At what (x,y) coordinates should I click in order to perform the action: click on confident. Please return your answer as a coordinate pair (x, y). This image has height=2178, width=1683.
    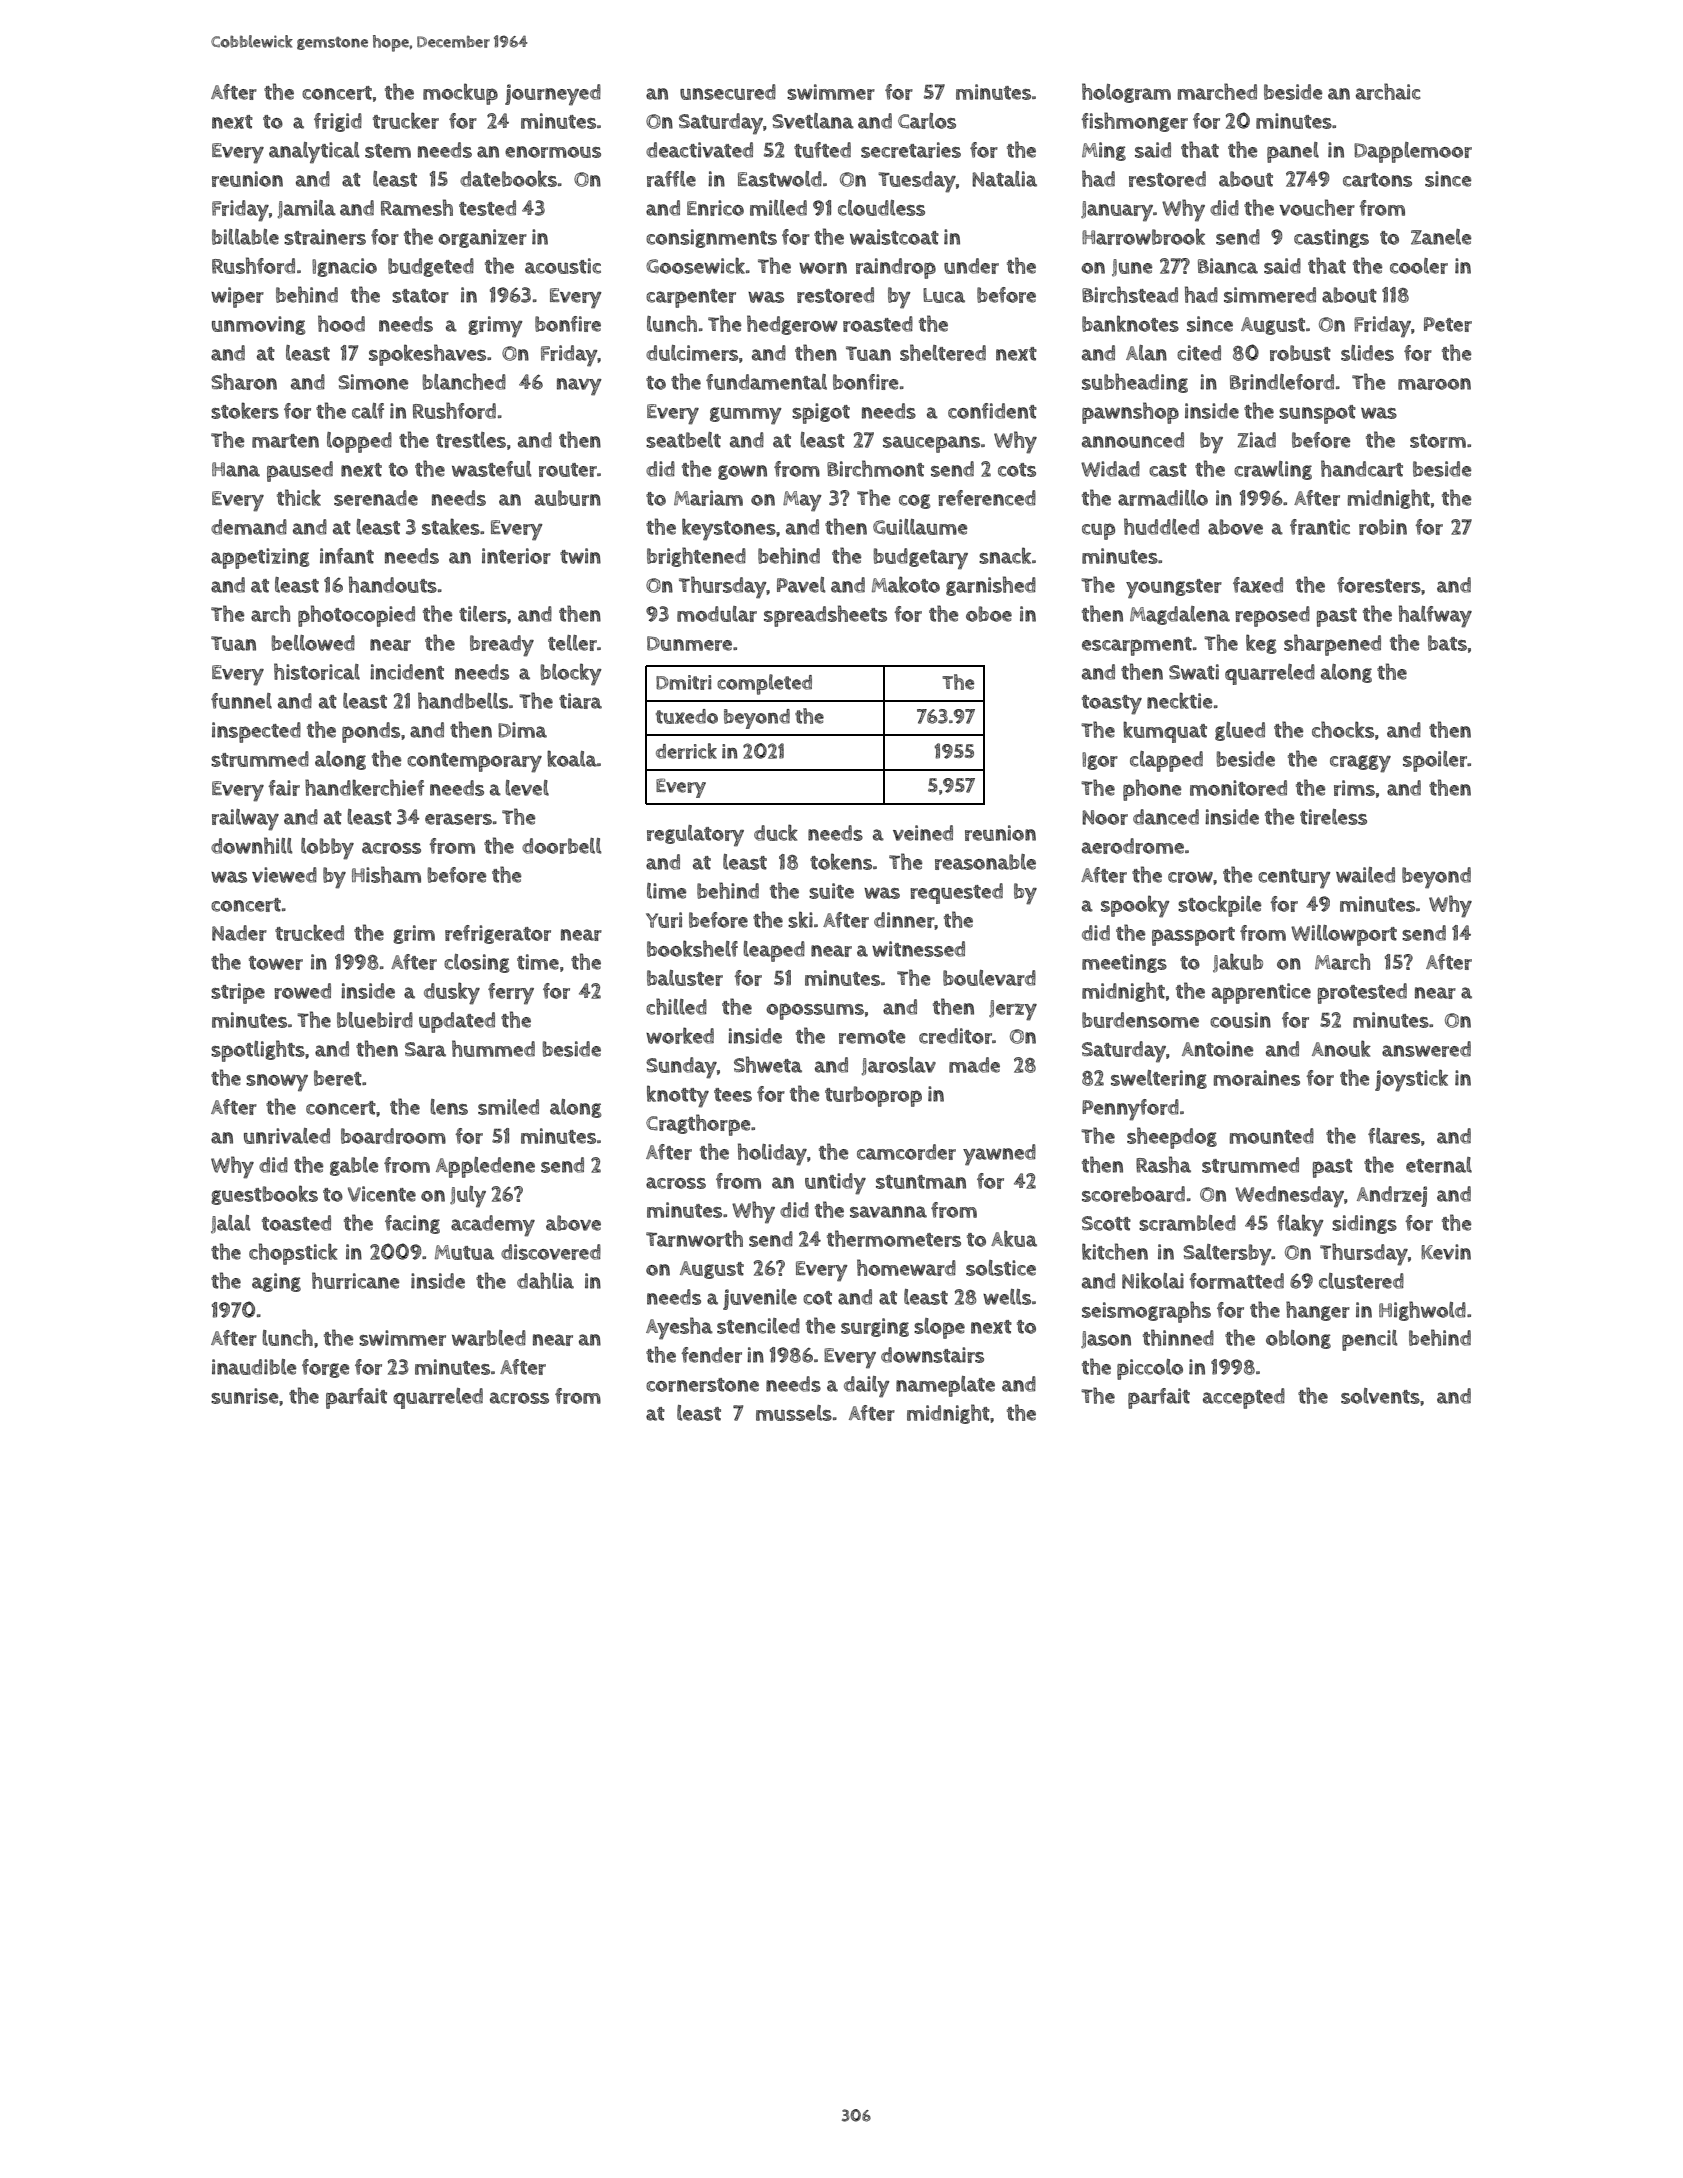
    Looking at the image, I should click on (992, 411).
